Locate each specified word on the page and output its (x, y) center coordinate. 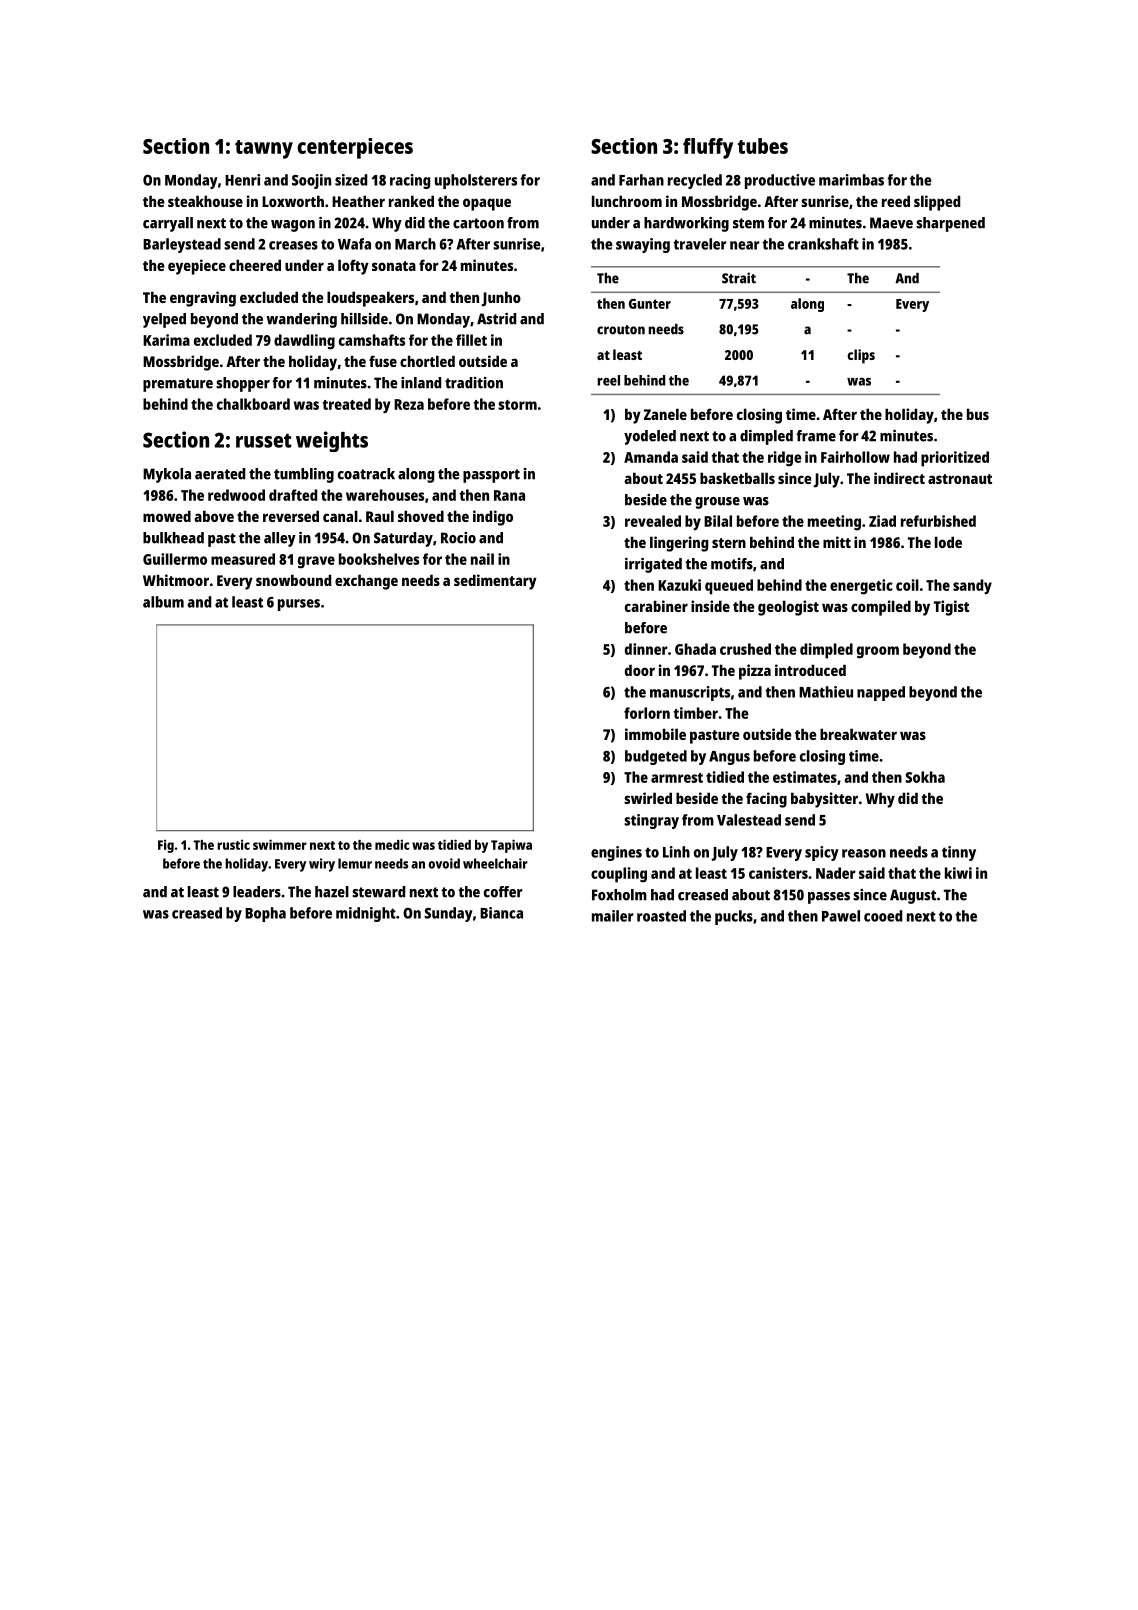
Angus (729, 758)
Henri (242, 180)
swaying (643, 245)
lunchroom (627, 201)
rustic (233, 844)
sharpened (950, 224)
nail (482, 559)
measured (243, 559)
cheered (255, 265)
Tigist (951, 608)
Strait (739, 278)
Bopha (265, 914)
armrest (677, 778)
